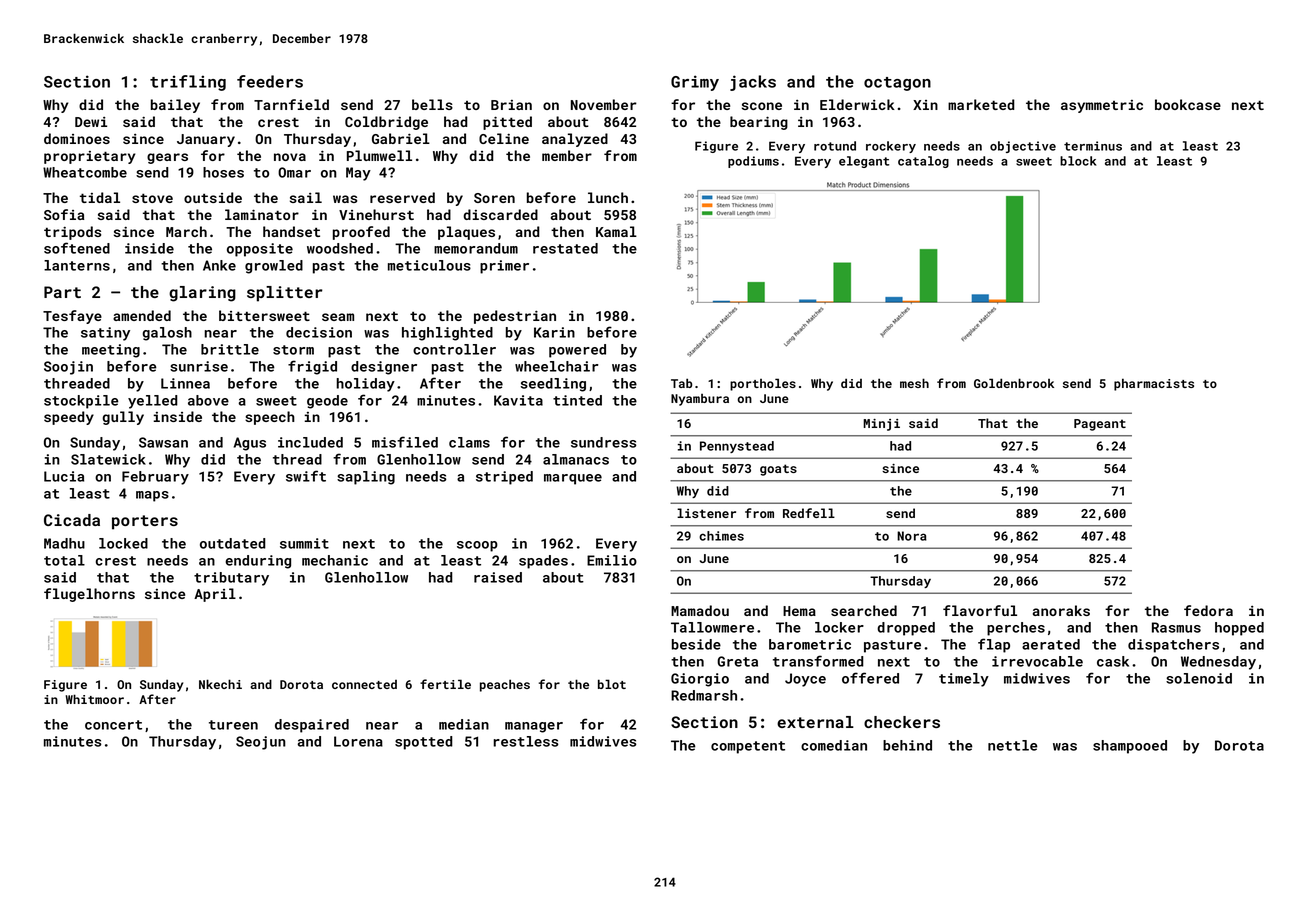 This screenshot has width=1308, height=924. I want to click on misfiled, so click(405, 442).
